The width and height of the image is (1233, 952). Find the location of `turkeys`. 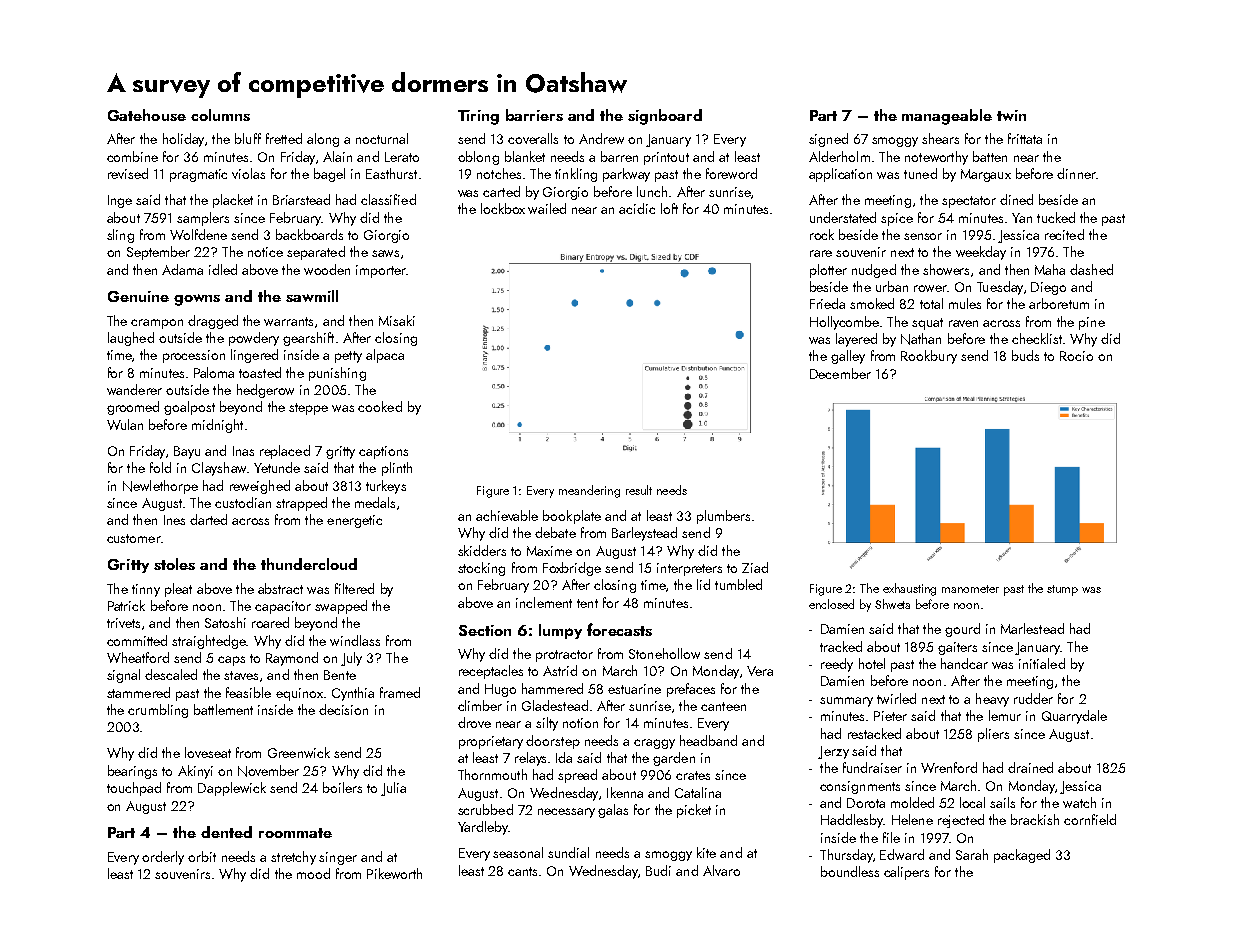

turkeys is located at coordinates (386, 487).
